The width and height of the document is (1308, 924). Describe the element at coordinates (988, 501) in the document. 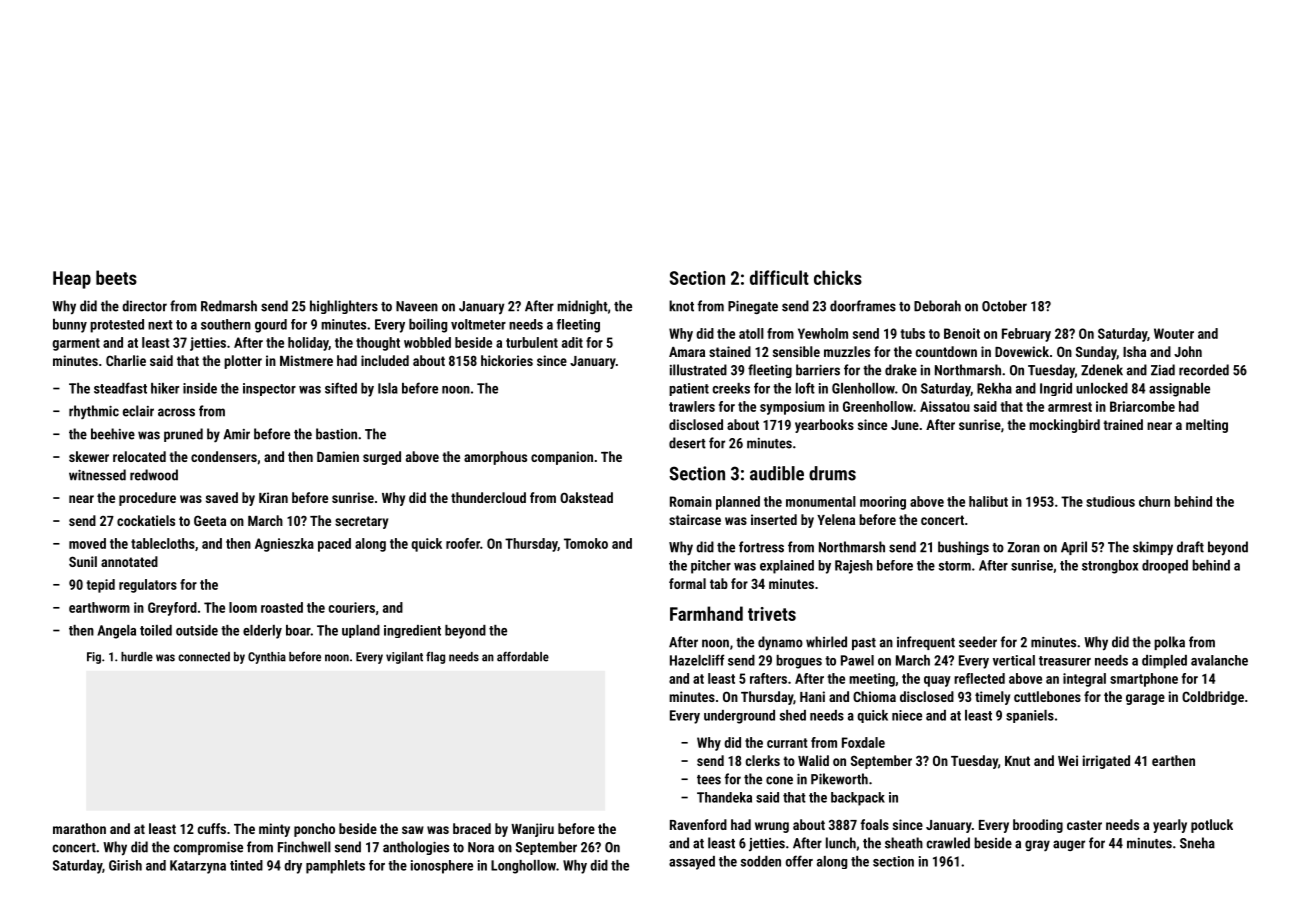

I see `halibut` at that location.
